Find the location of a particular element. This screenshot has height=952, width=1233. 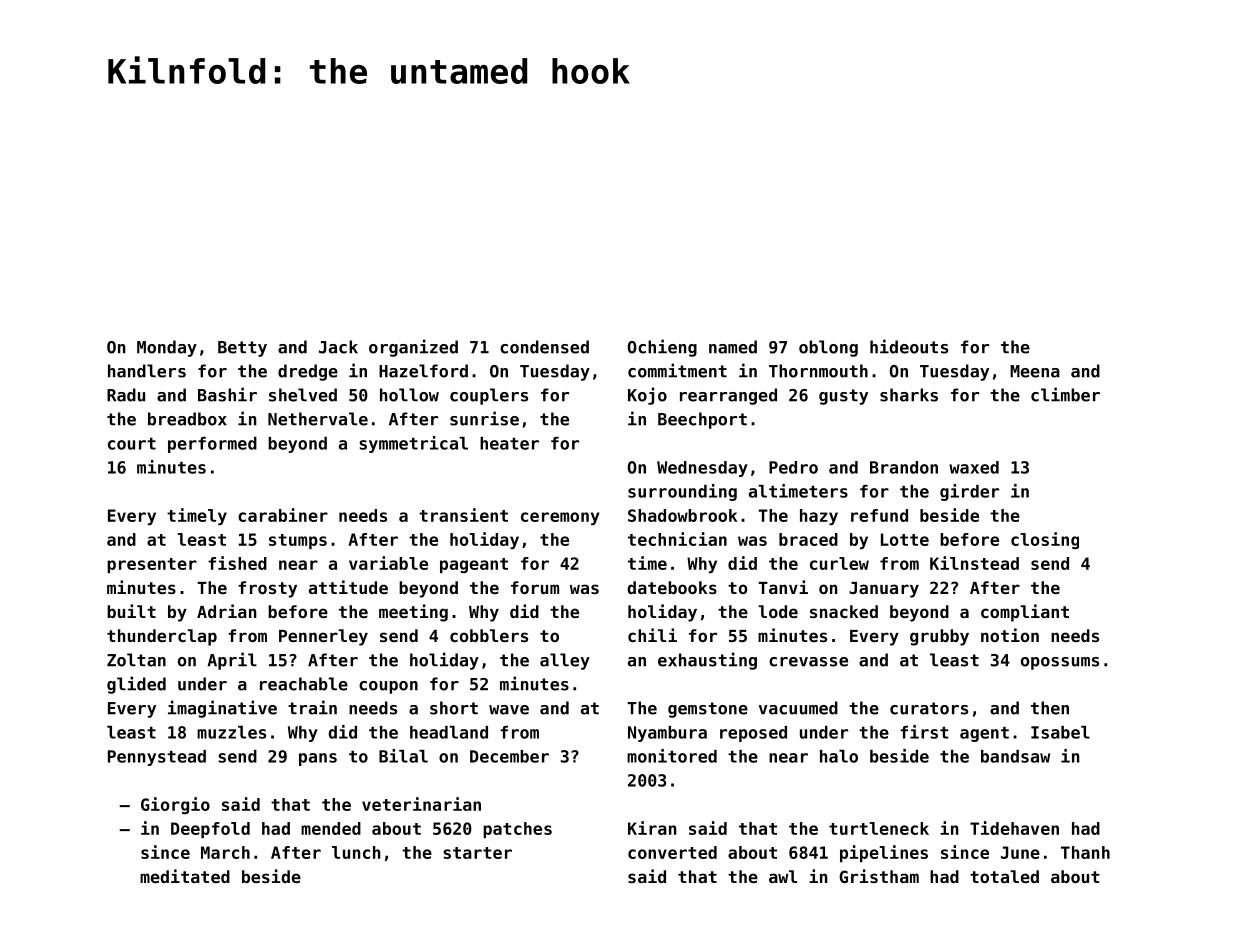

starter is located at coordinates (477, 853).
